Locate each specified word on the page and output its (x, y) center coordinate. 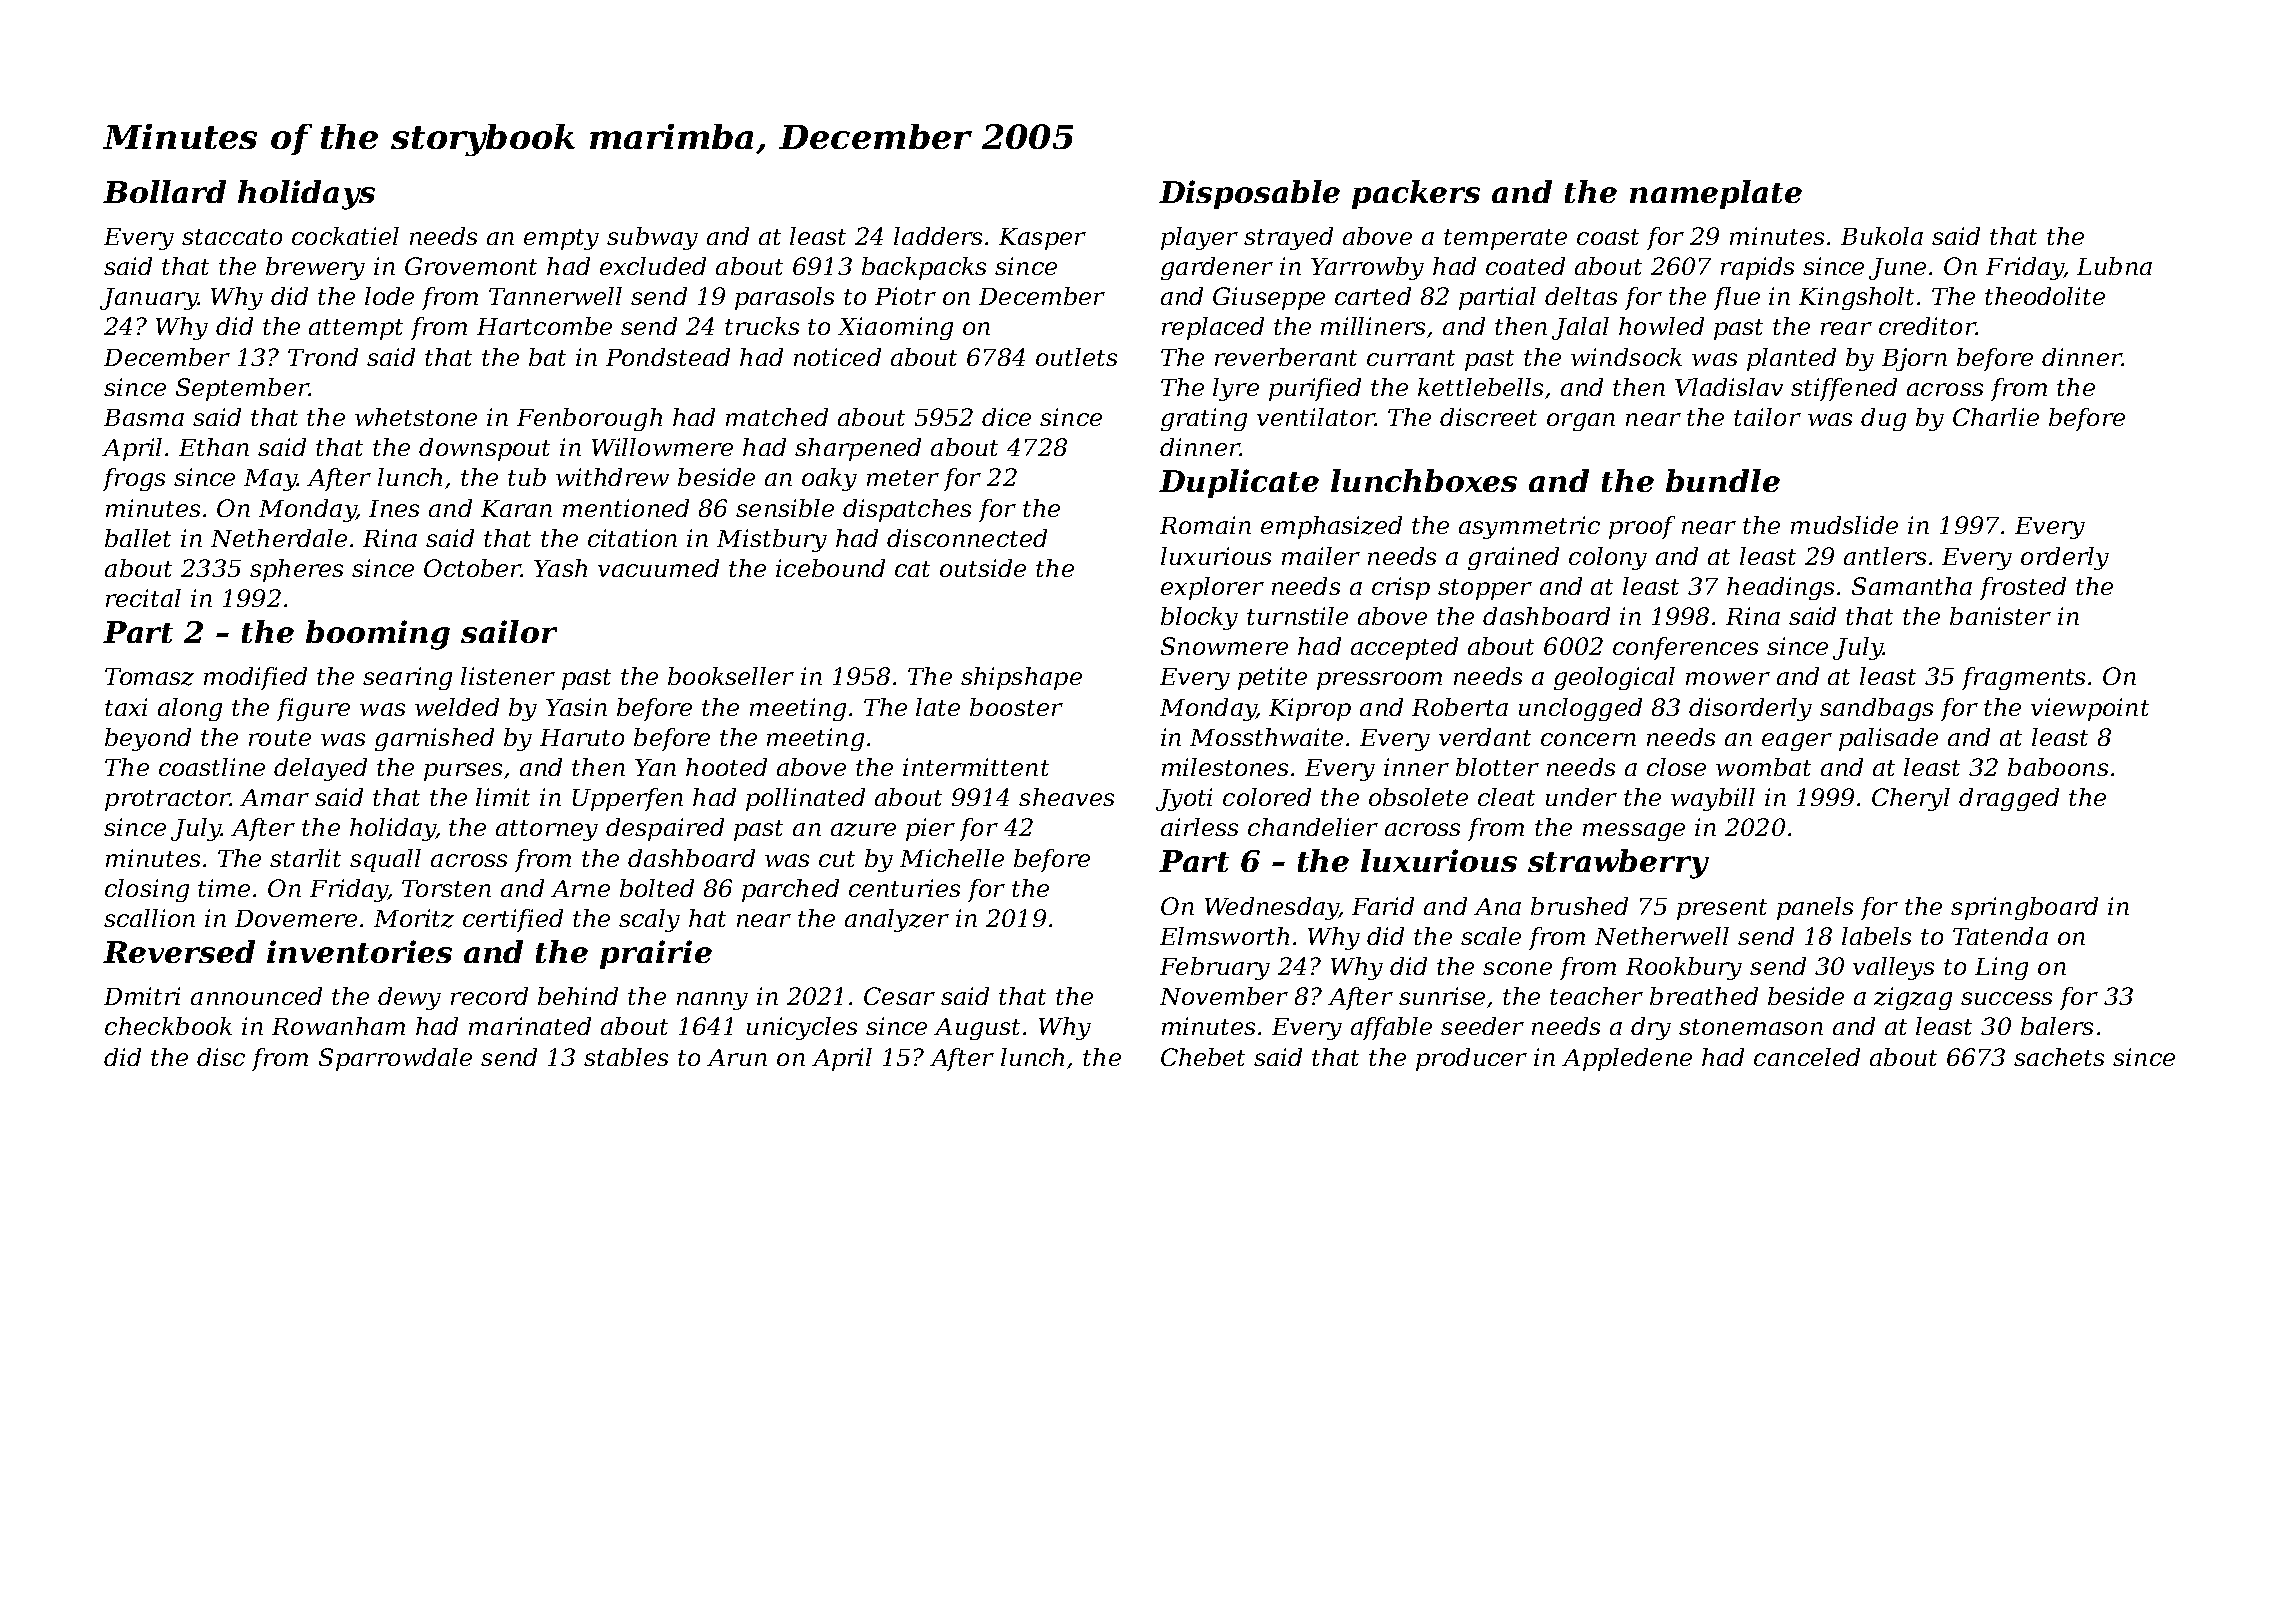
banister (2000, 616)
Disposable (1249, 194)
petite (1272, 678)
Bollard (164, 191)
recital (143, 598)
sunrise (1442, 996)
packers (1416, 194)
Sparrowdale (395, 1059)
